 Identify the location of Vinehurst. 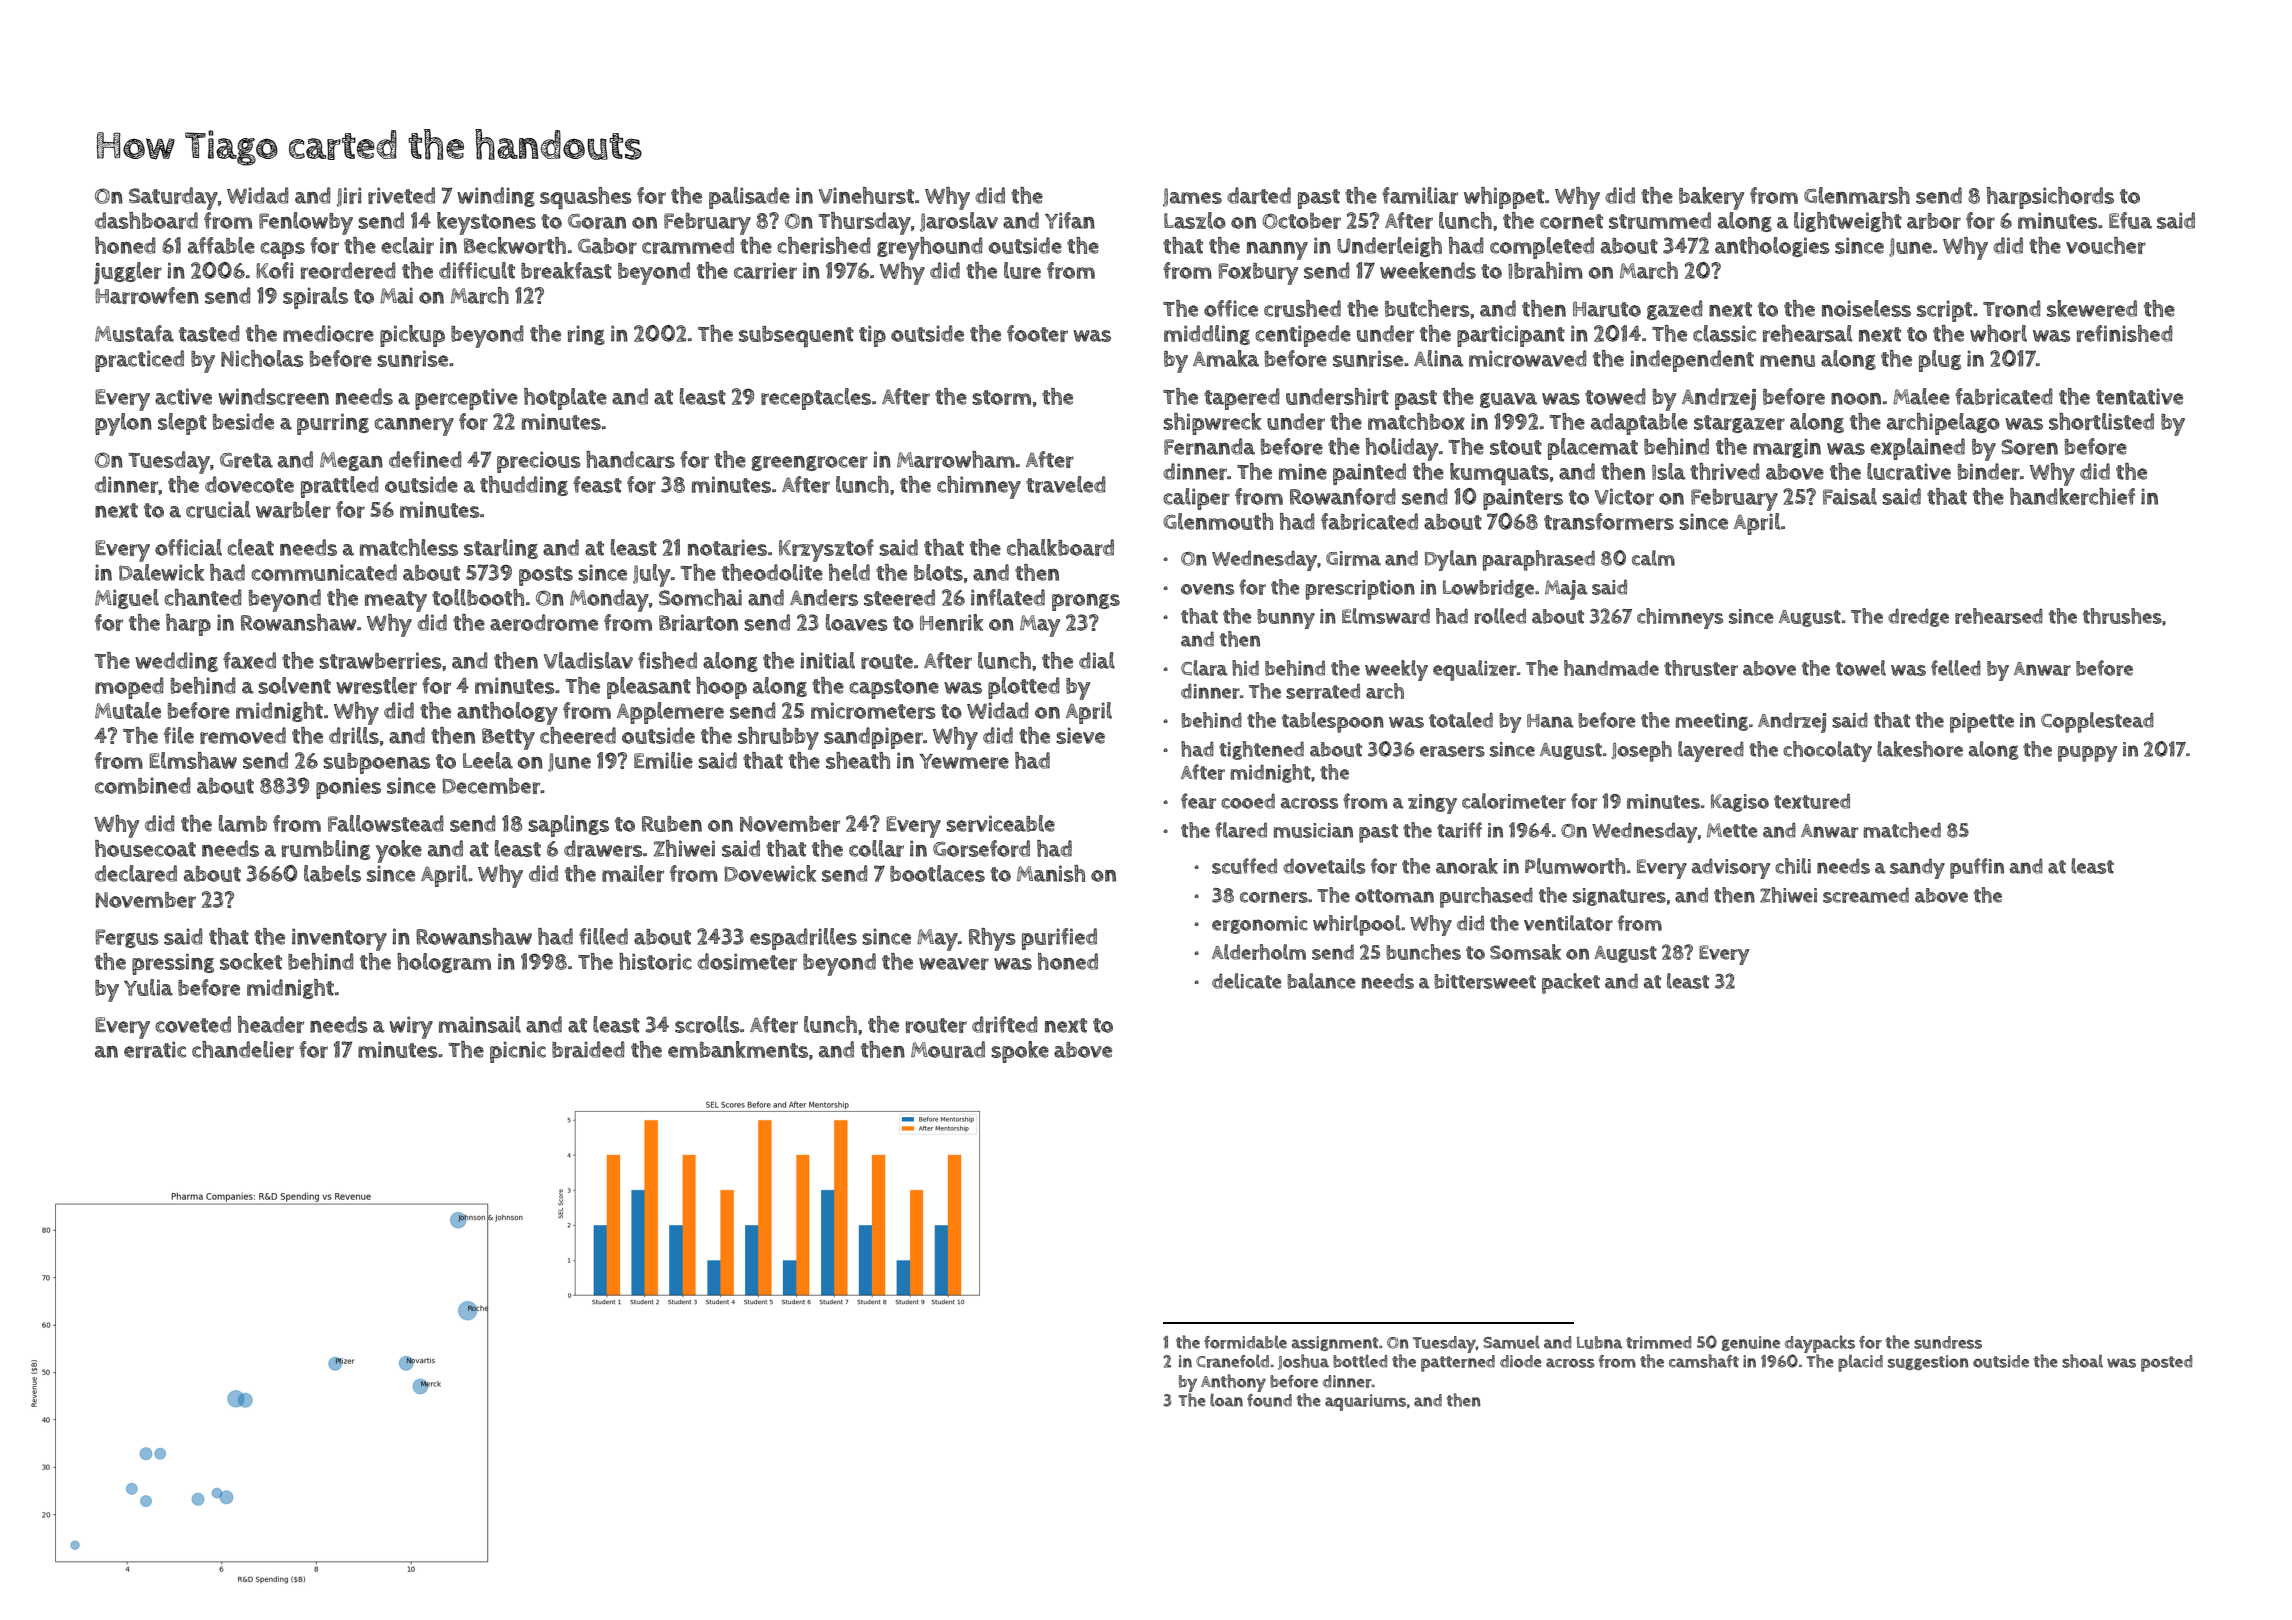
(866, 195).
